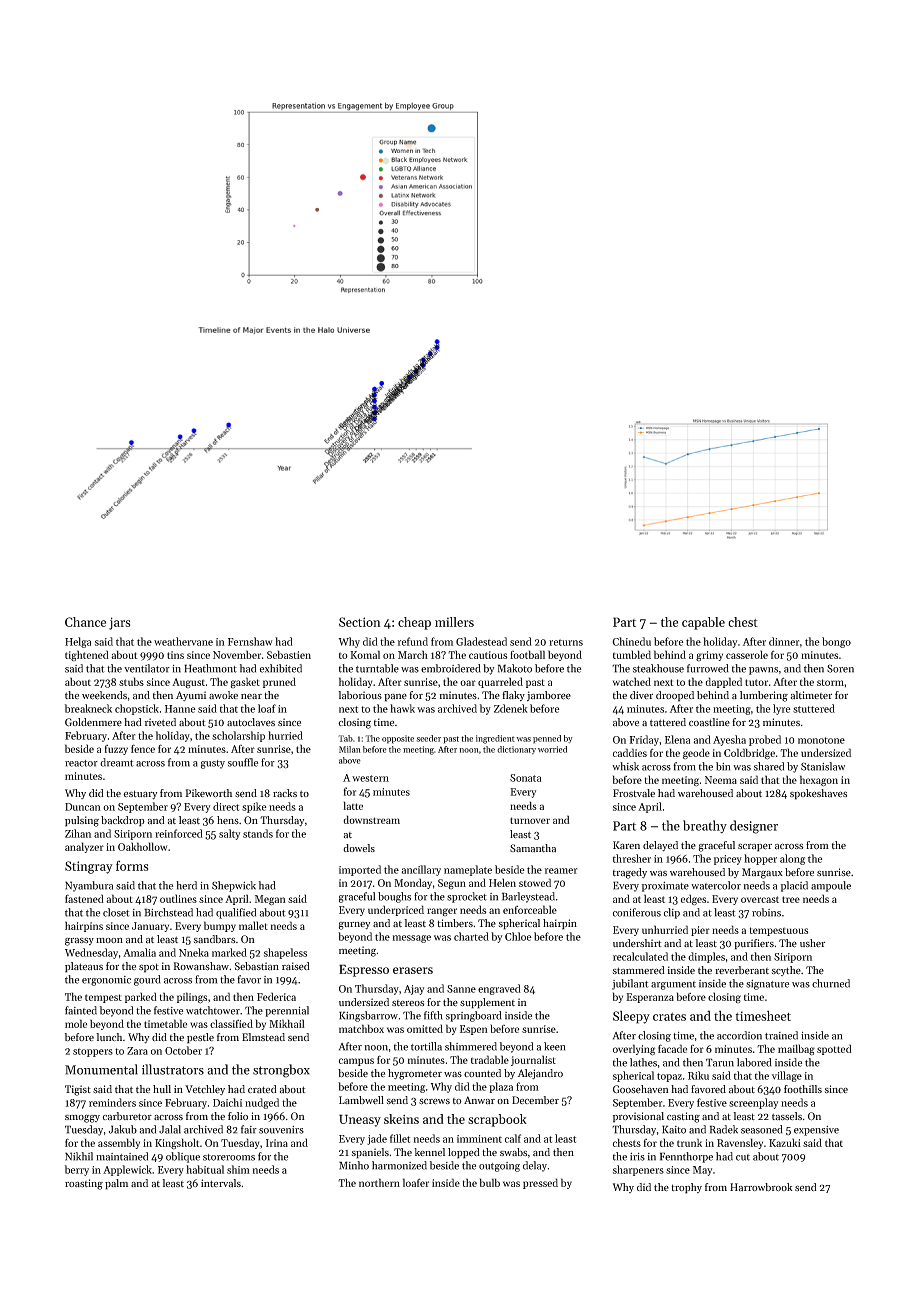  What do you see at coordinates (353, 805) in the screenshot?
I see `latte` at bounding box center [353, 805].
